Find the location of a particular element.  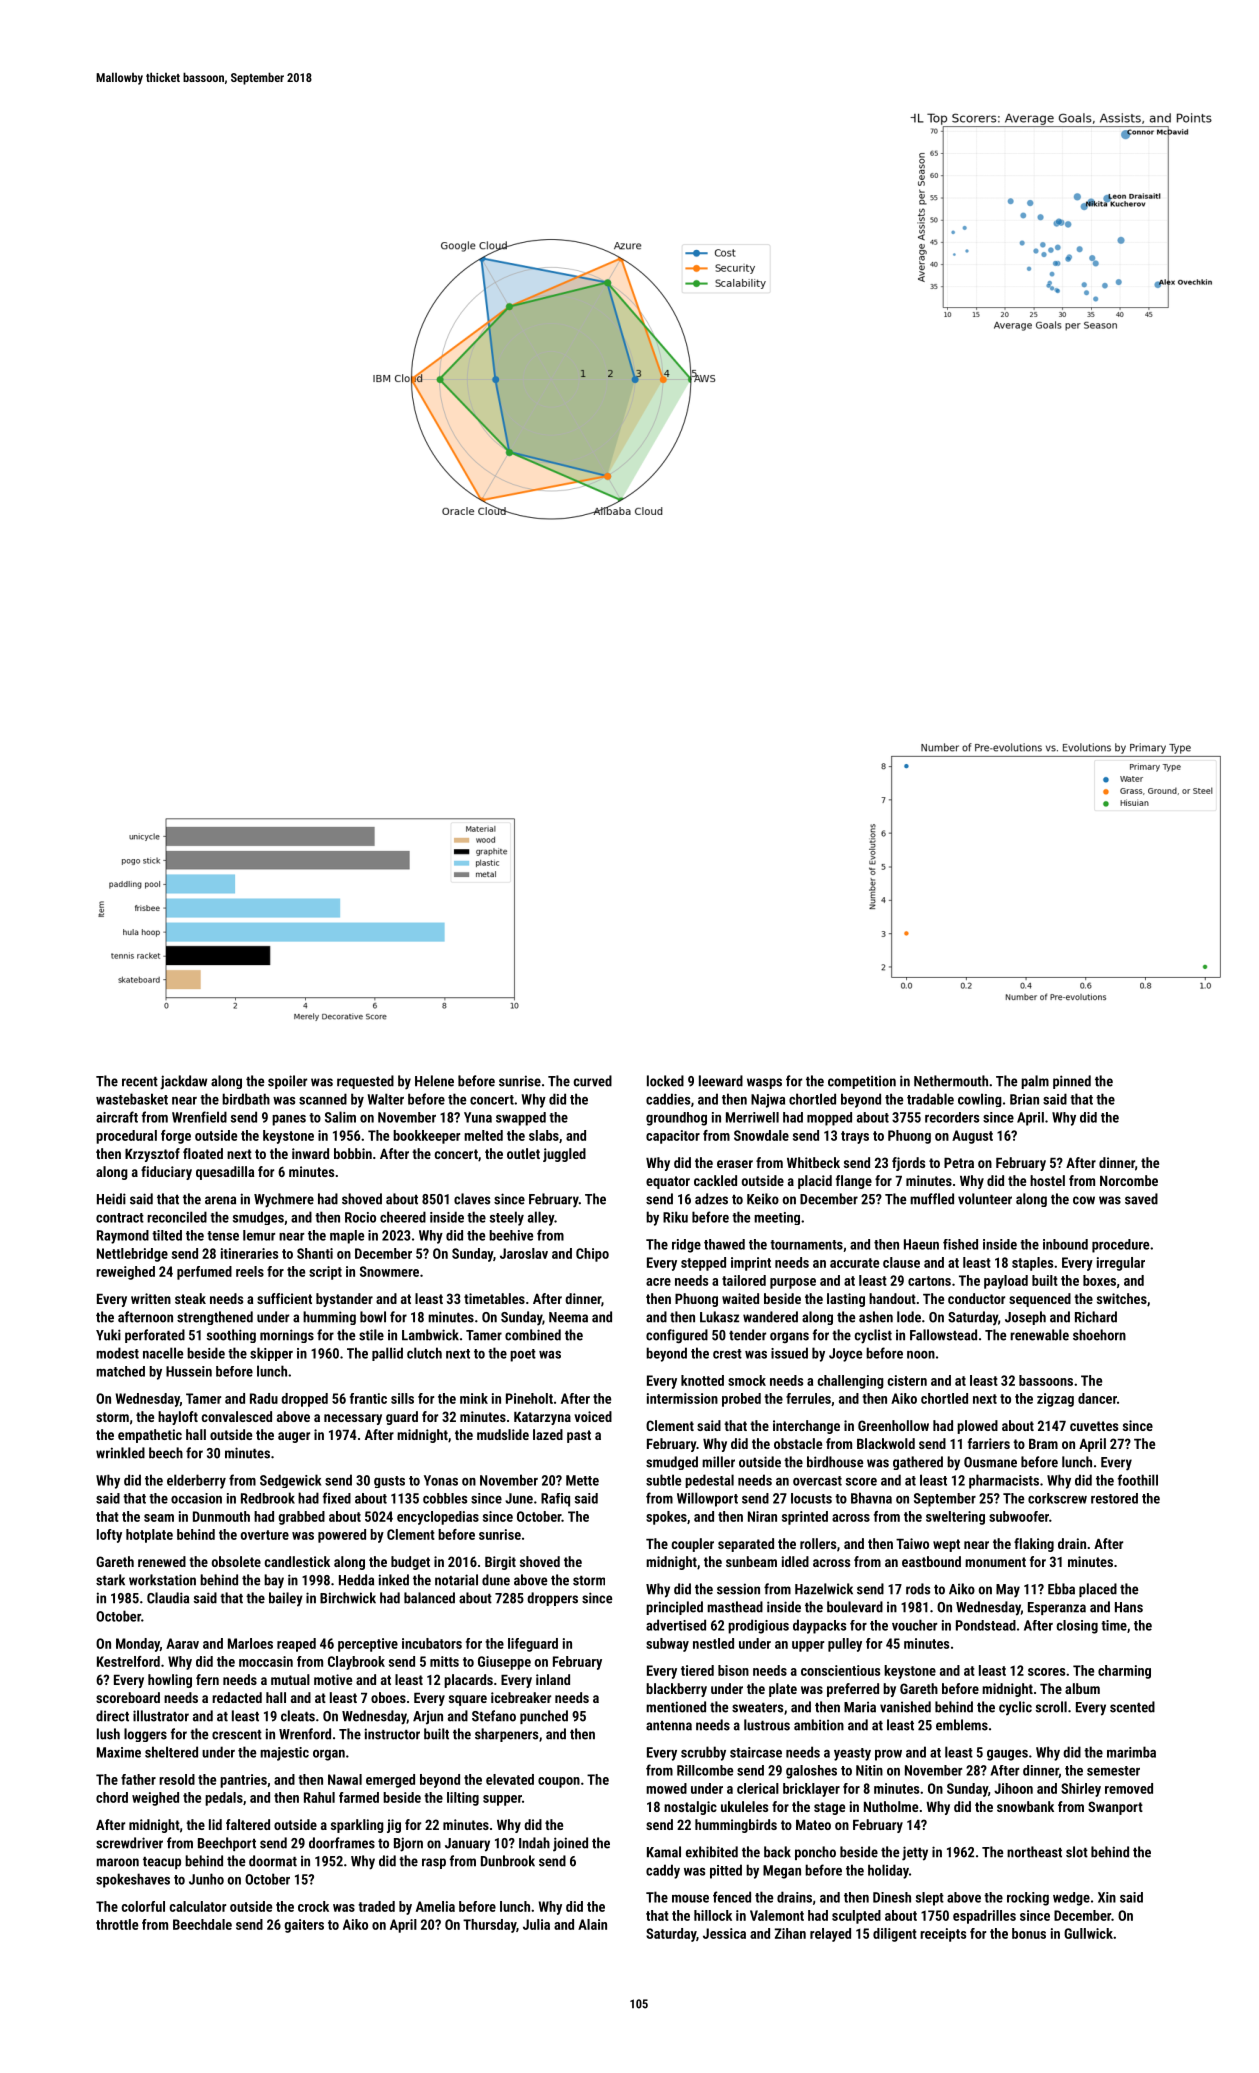

stepped is located at coordinates (703, 1264).
